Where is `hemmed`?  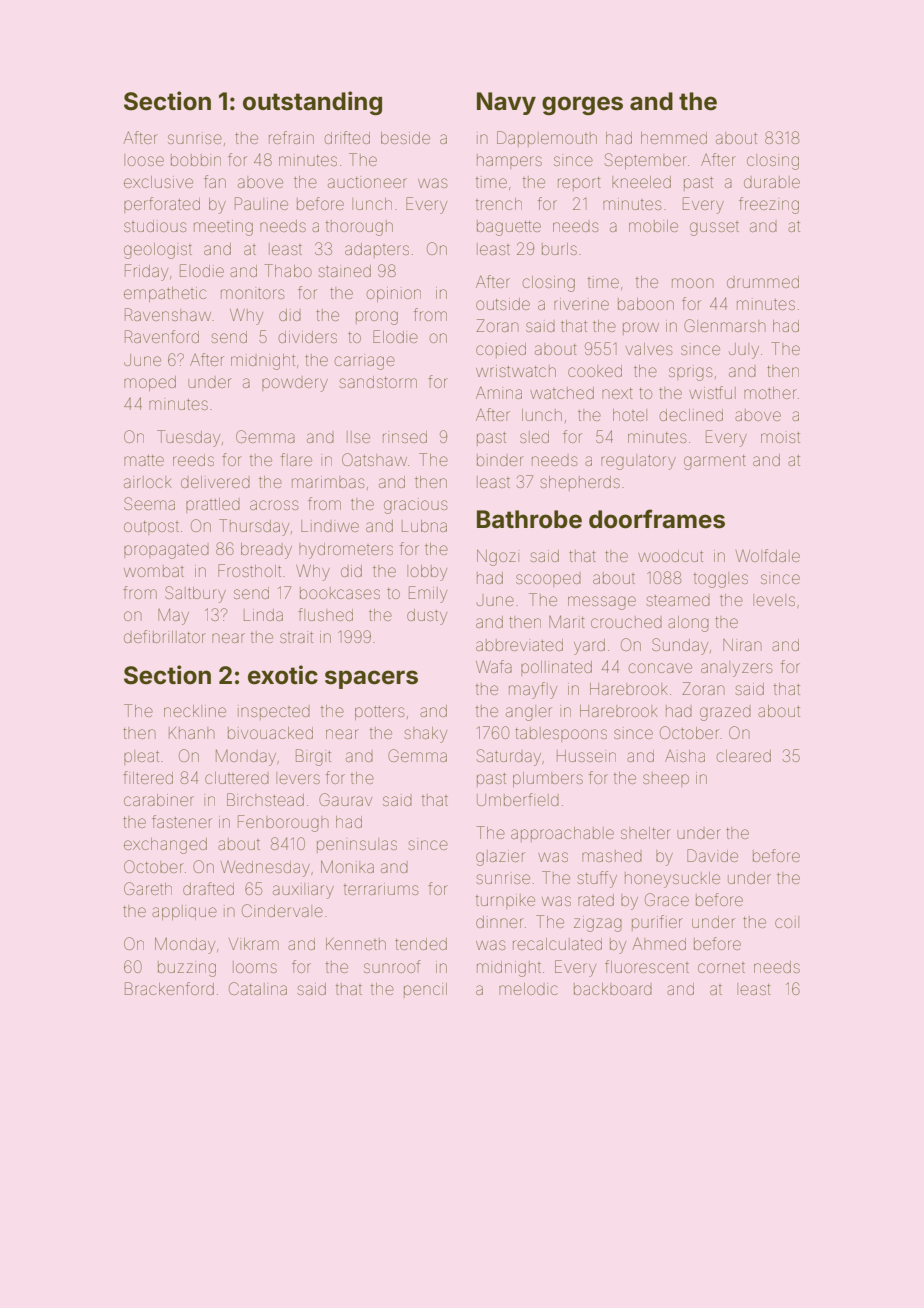 hemmed is located at coordinates (674, 138).
